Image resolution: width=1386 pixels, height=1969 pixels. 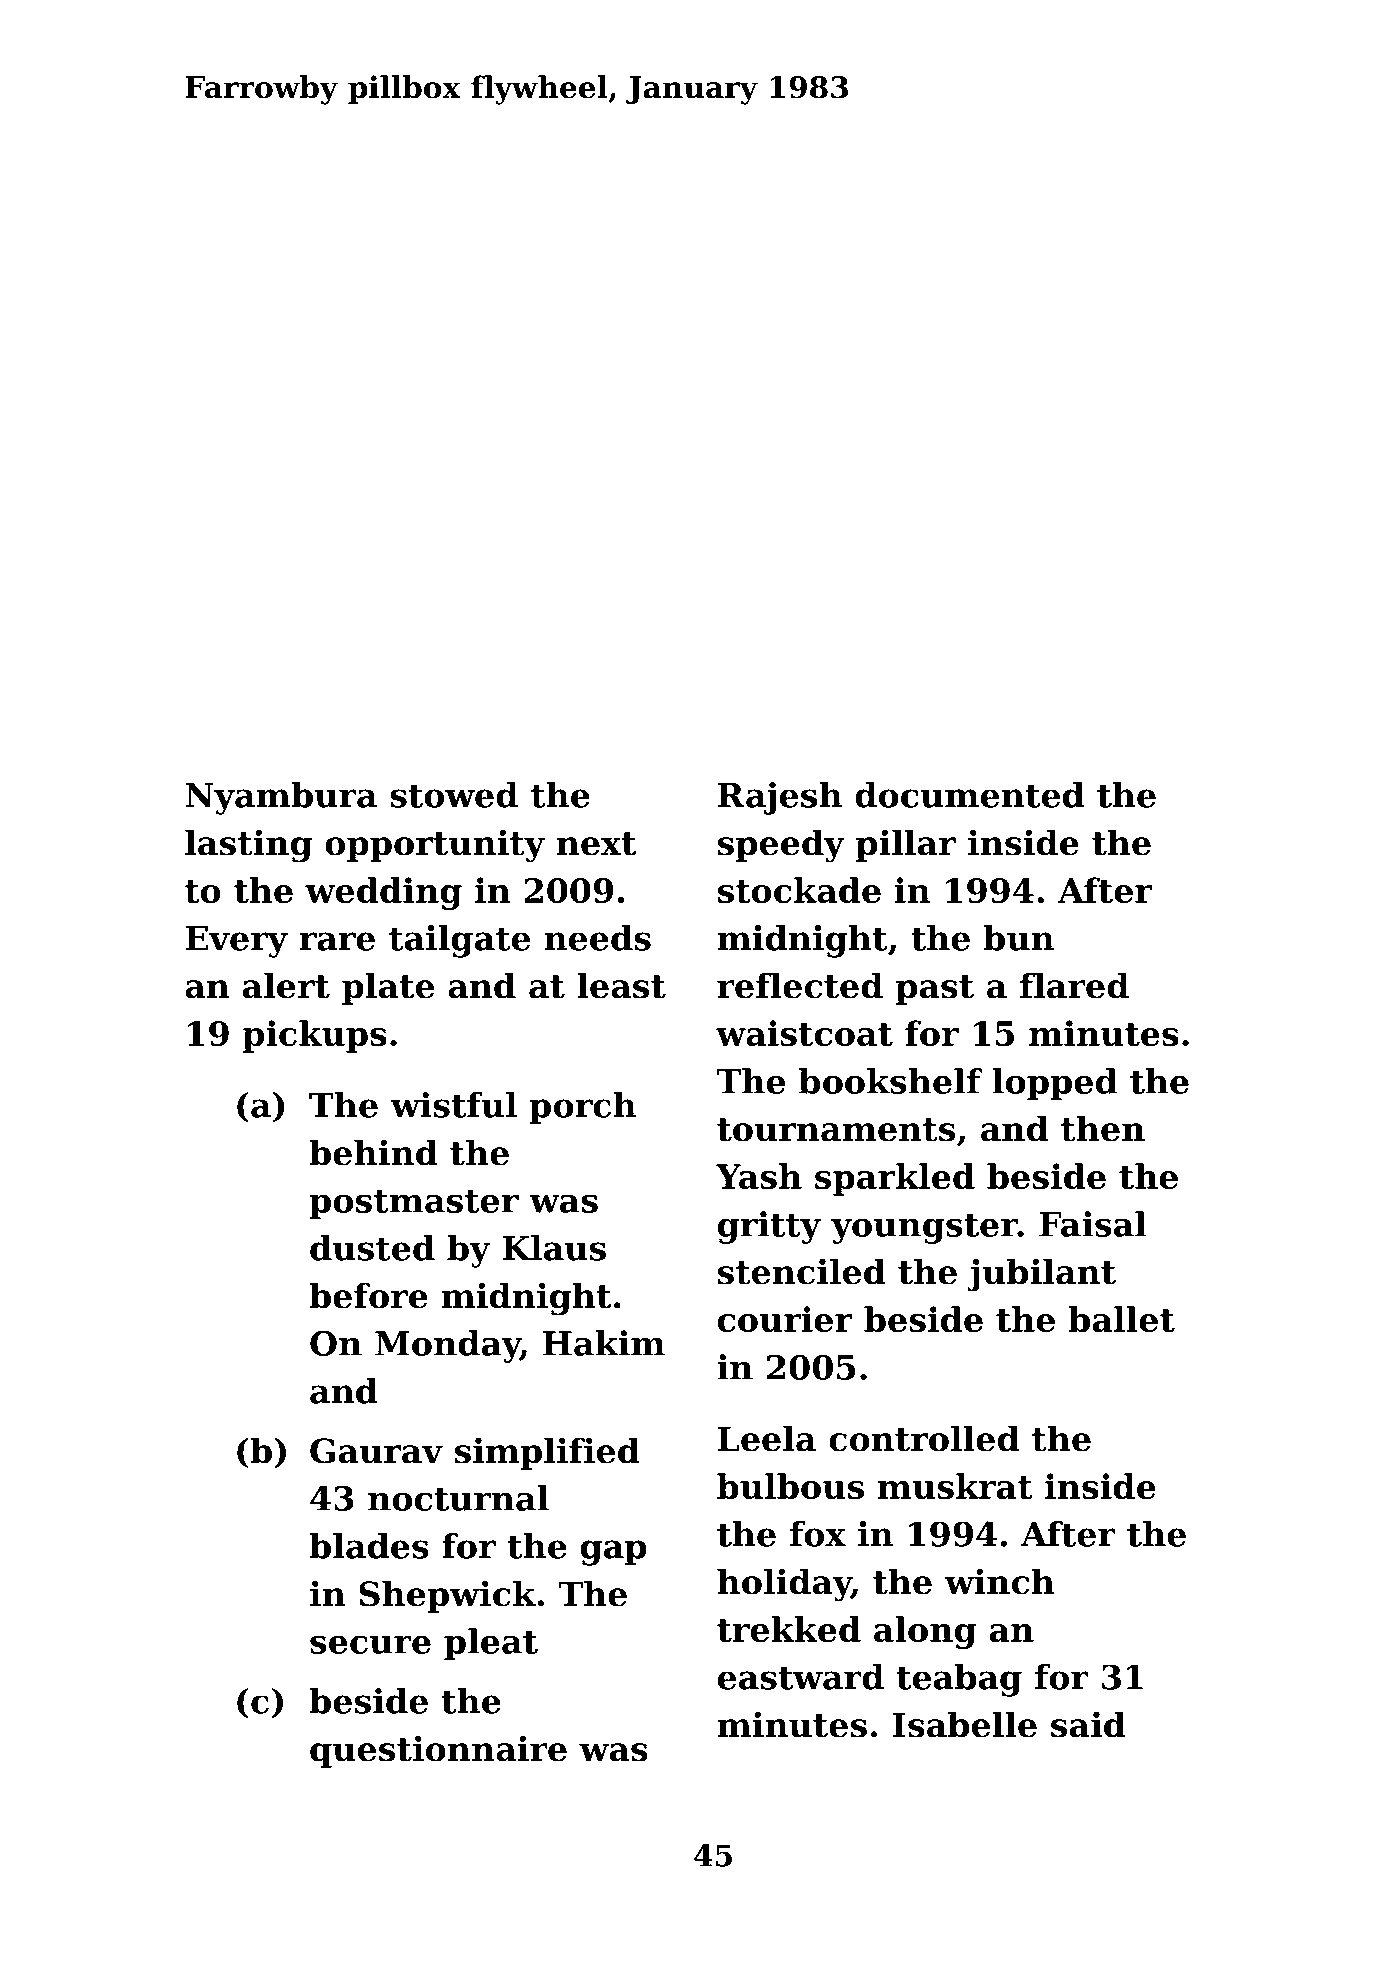 What do you see at coordinates (999, 1581) in the page?
I see `winch` at bounding box center [999, 1581].
